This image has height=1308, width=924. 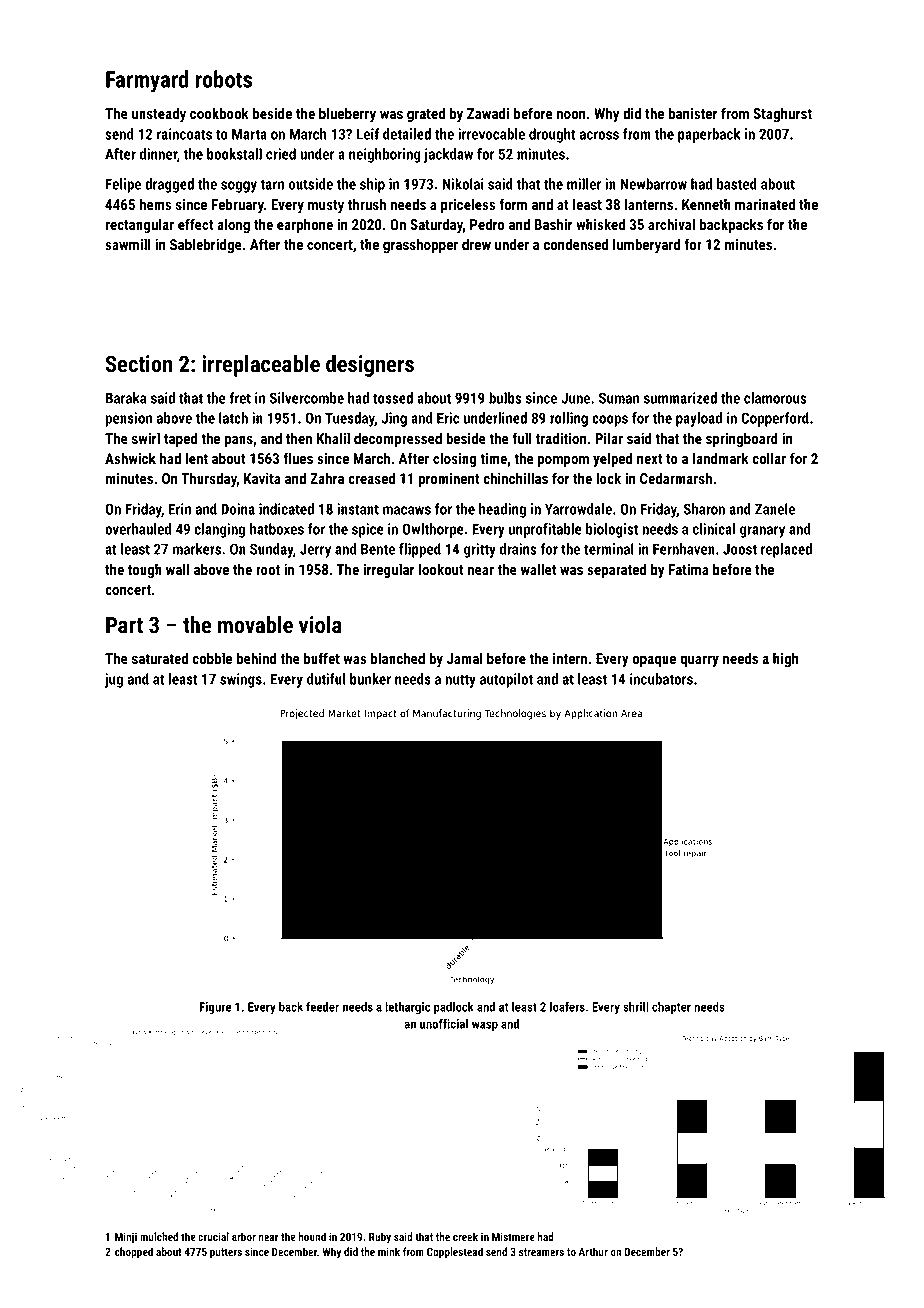 I want to click on streamers, so click(x=541, y=1252).
